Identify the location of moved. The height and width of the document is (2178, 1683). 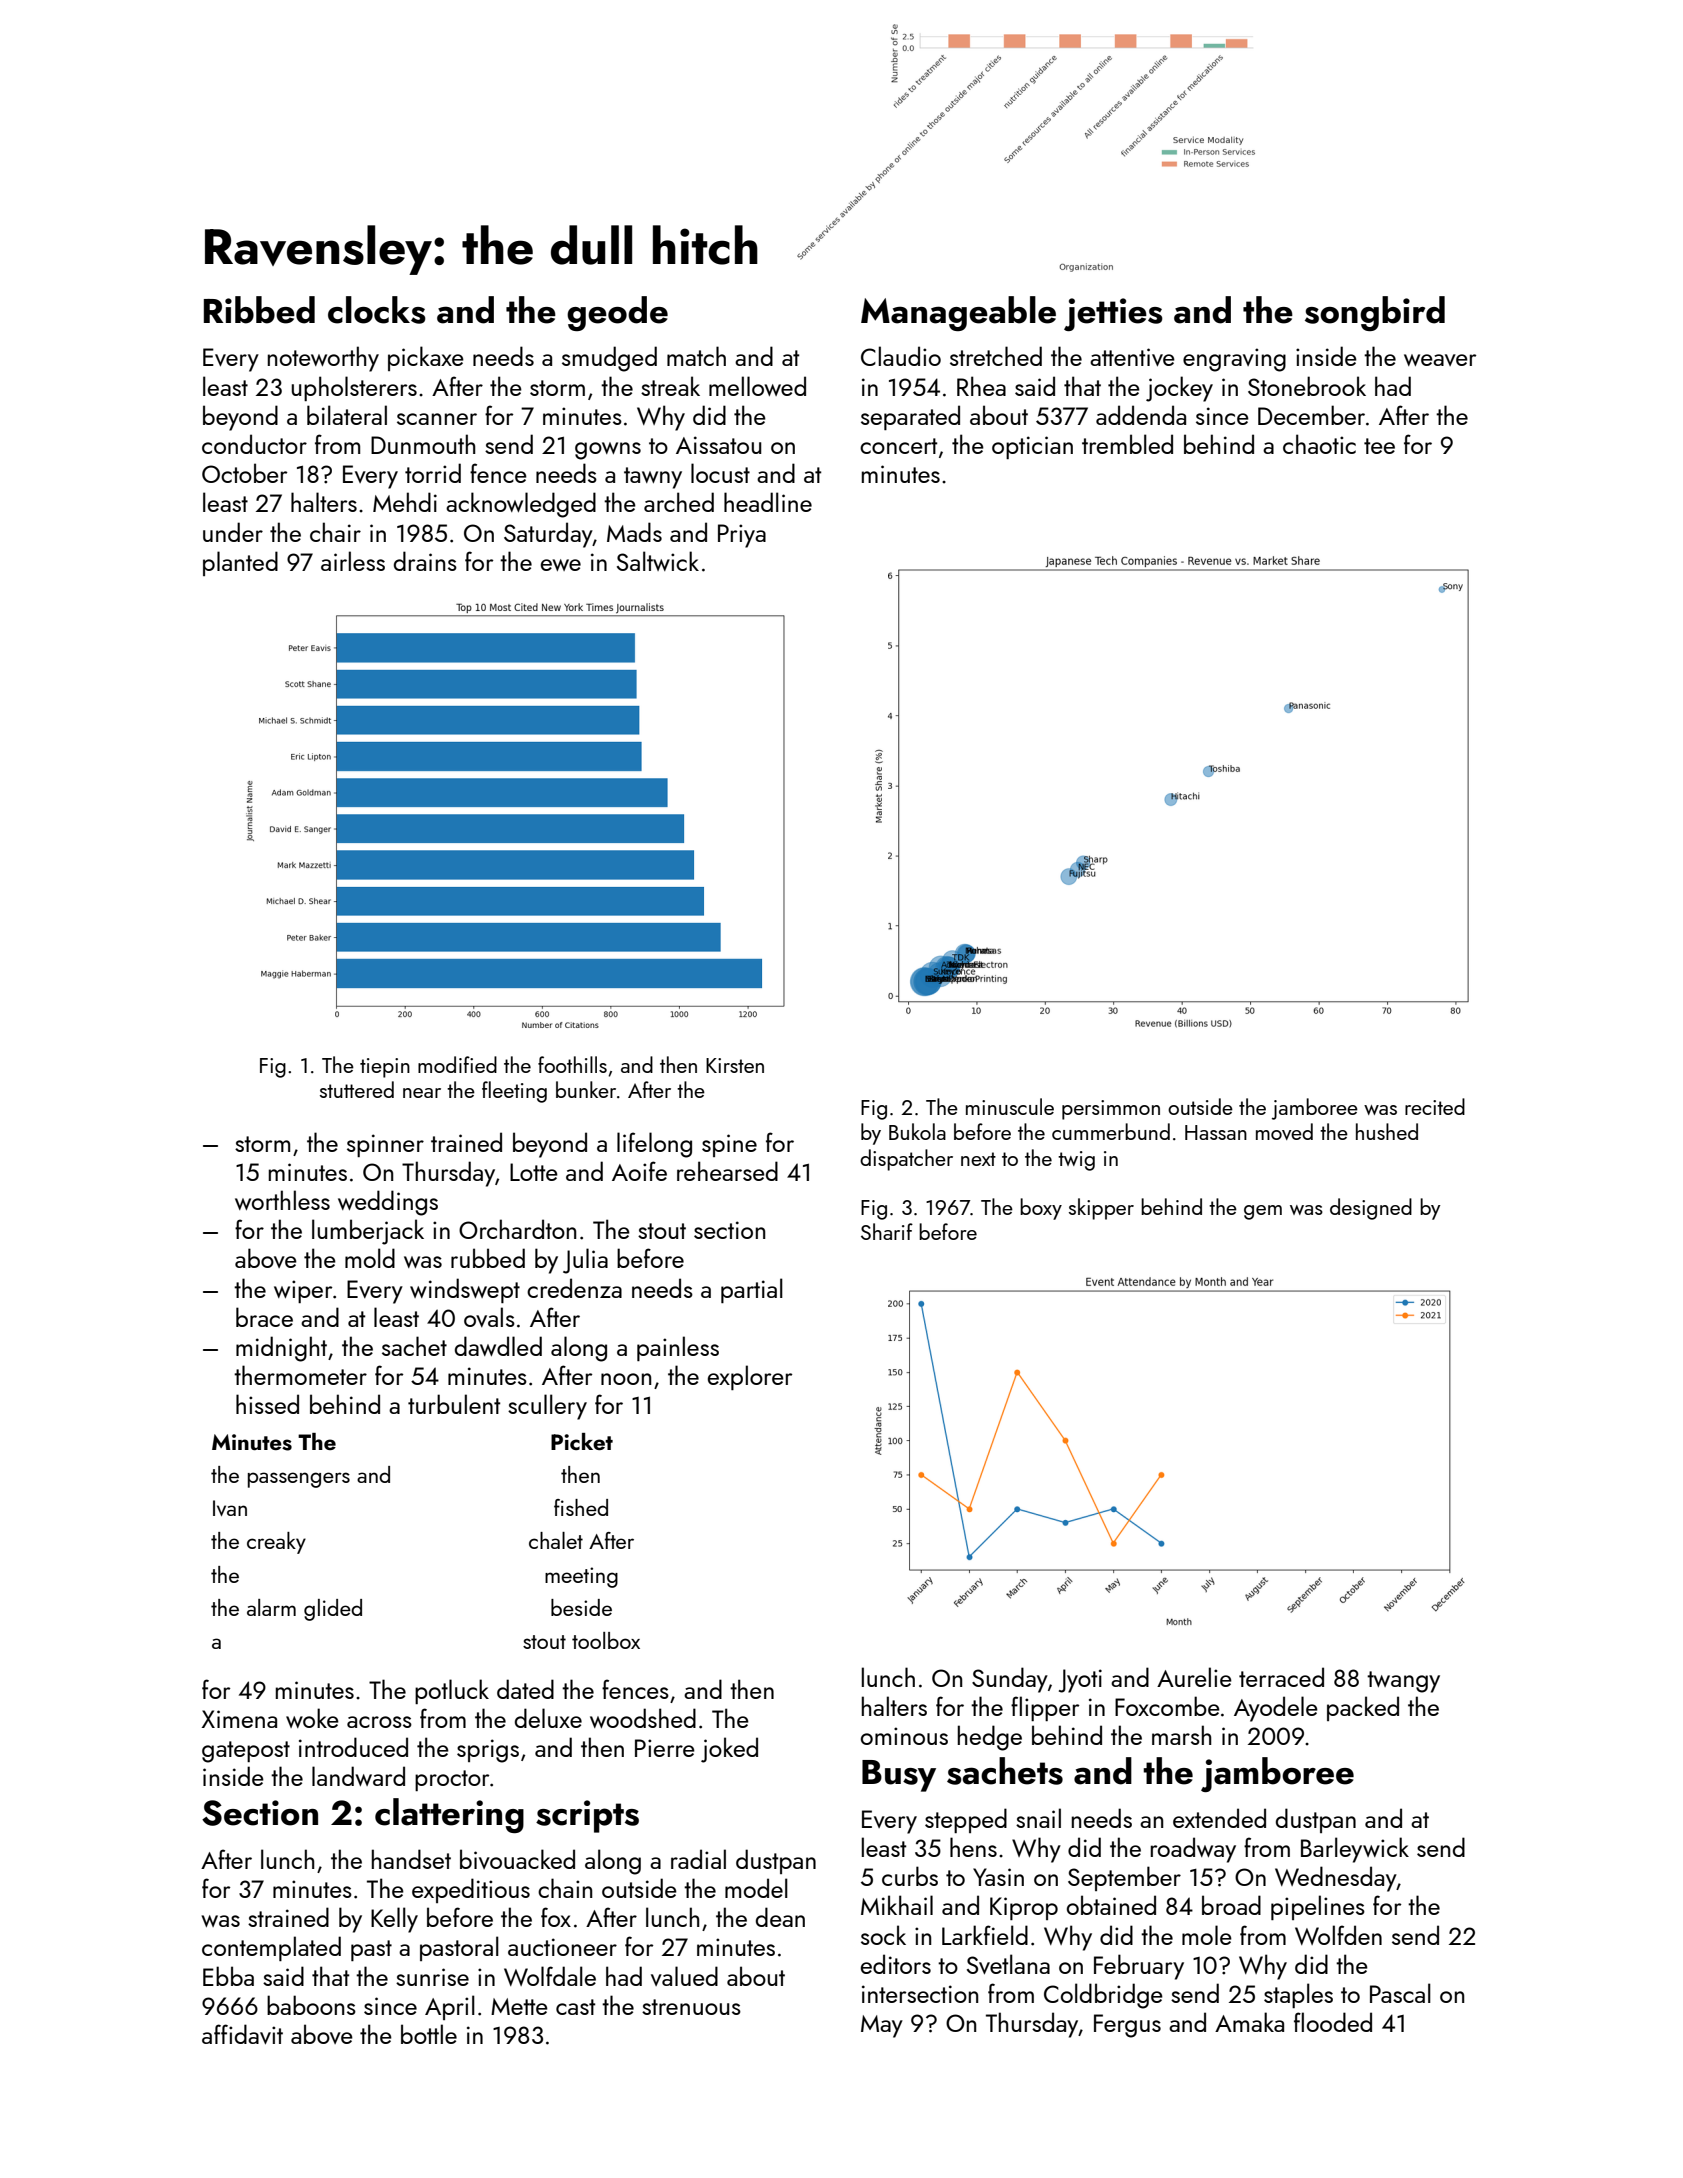
(1284, 1131).
